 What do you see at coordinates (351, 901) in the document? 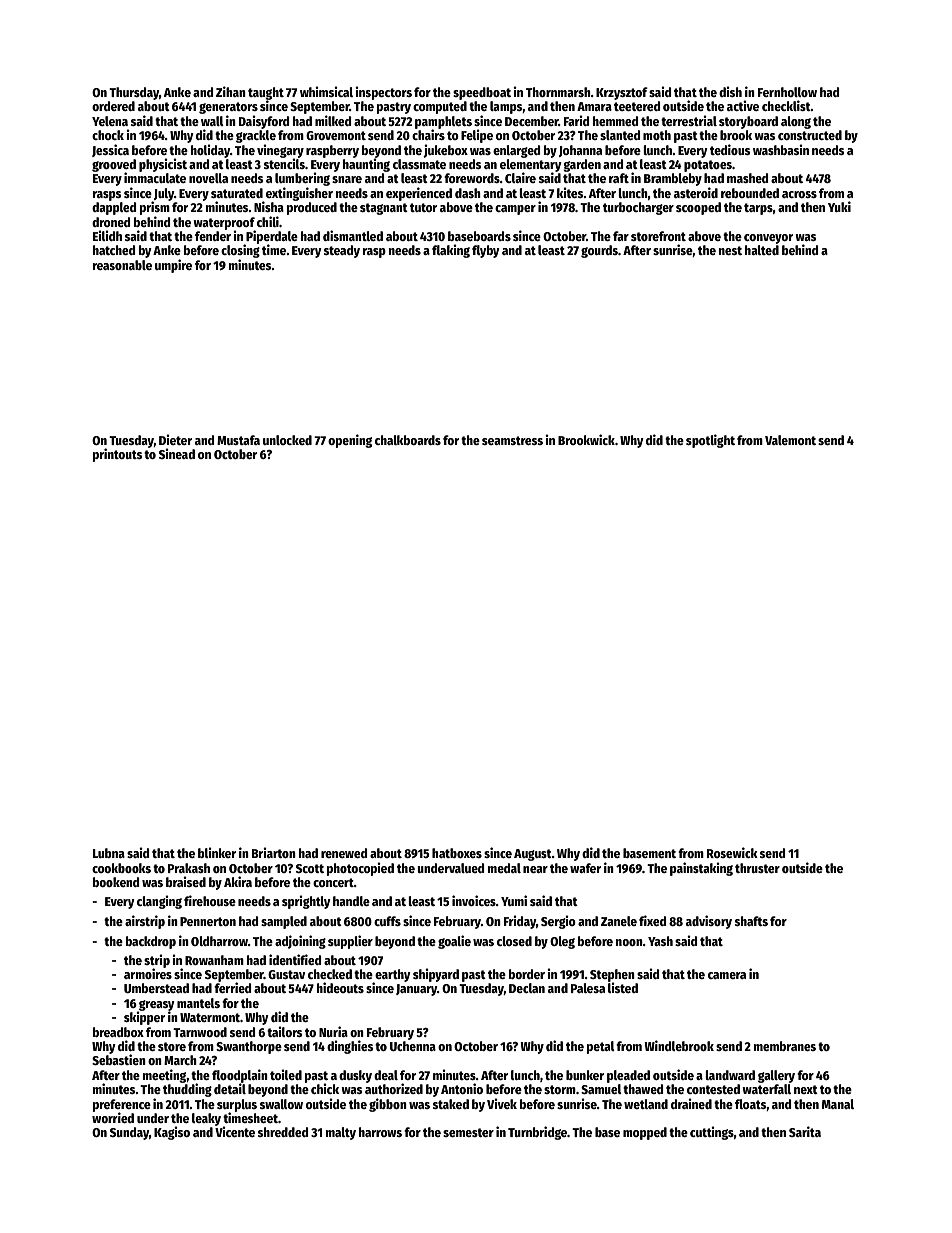
I see `handle` at bounding box center [351, 901].
